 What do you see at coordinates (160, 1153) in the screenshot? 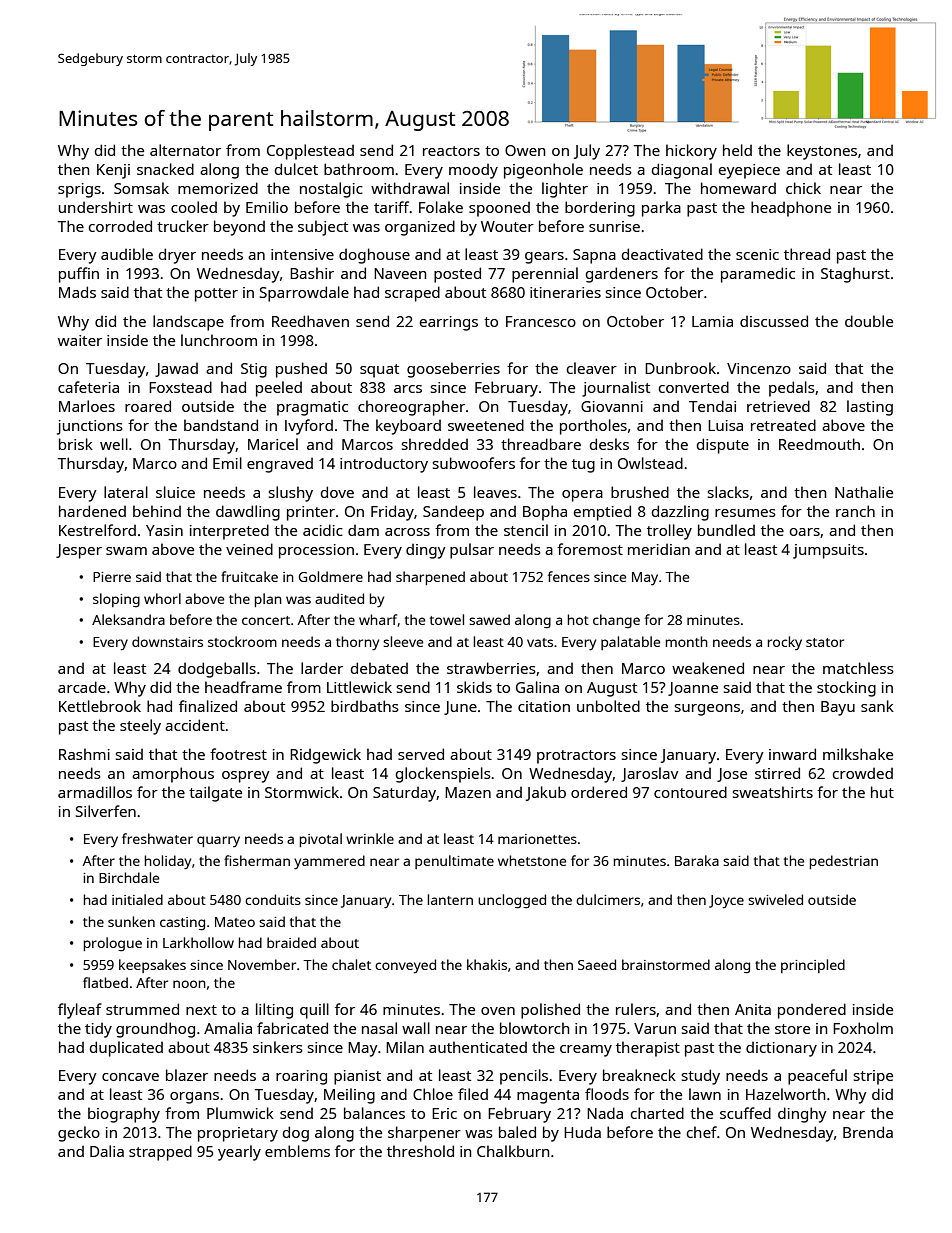
I see `strapped` at bounding box center [160, 1153].
